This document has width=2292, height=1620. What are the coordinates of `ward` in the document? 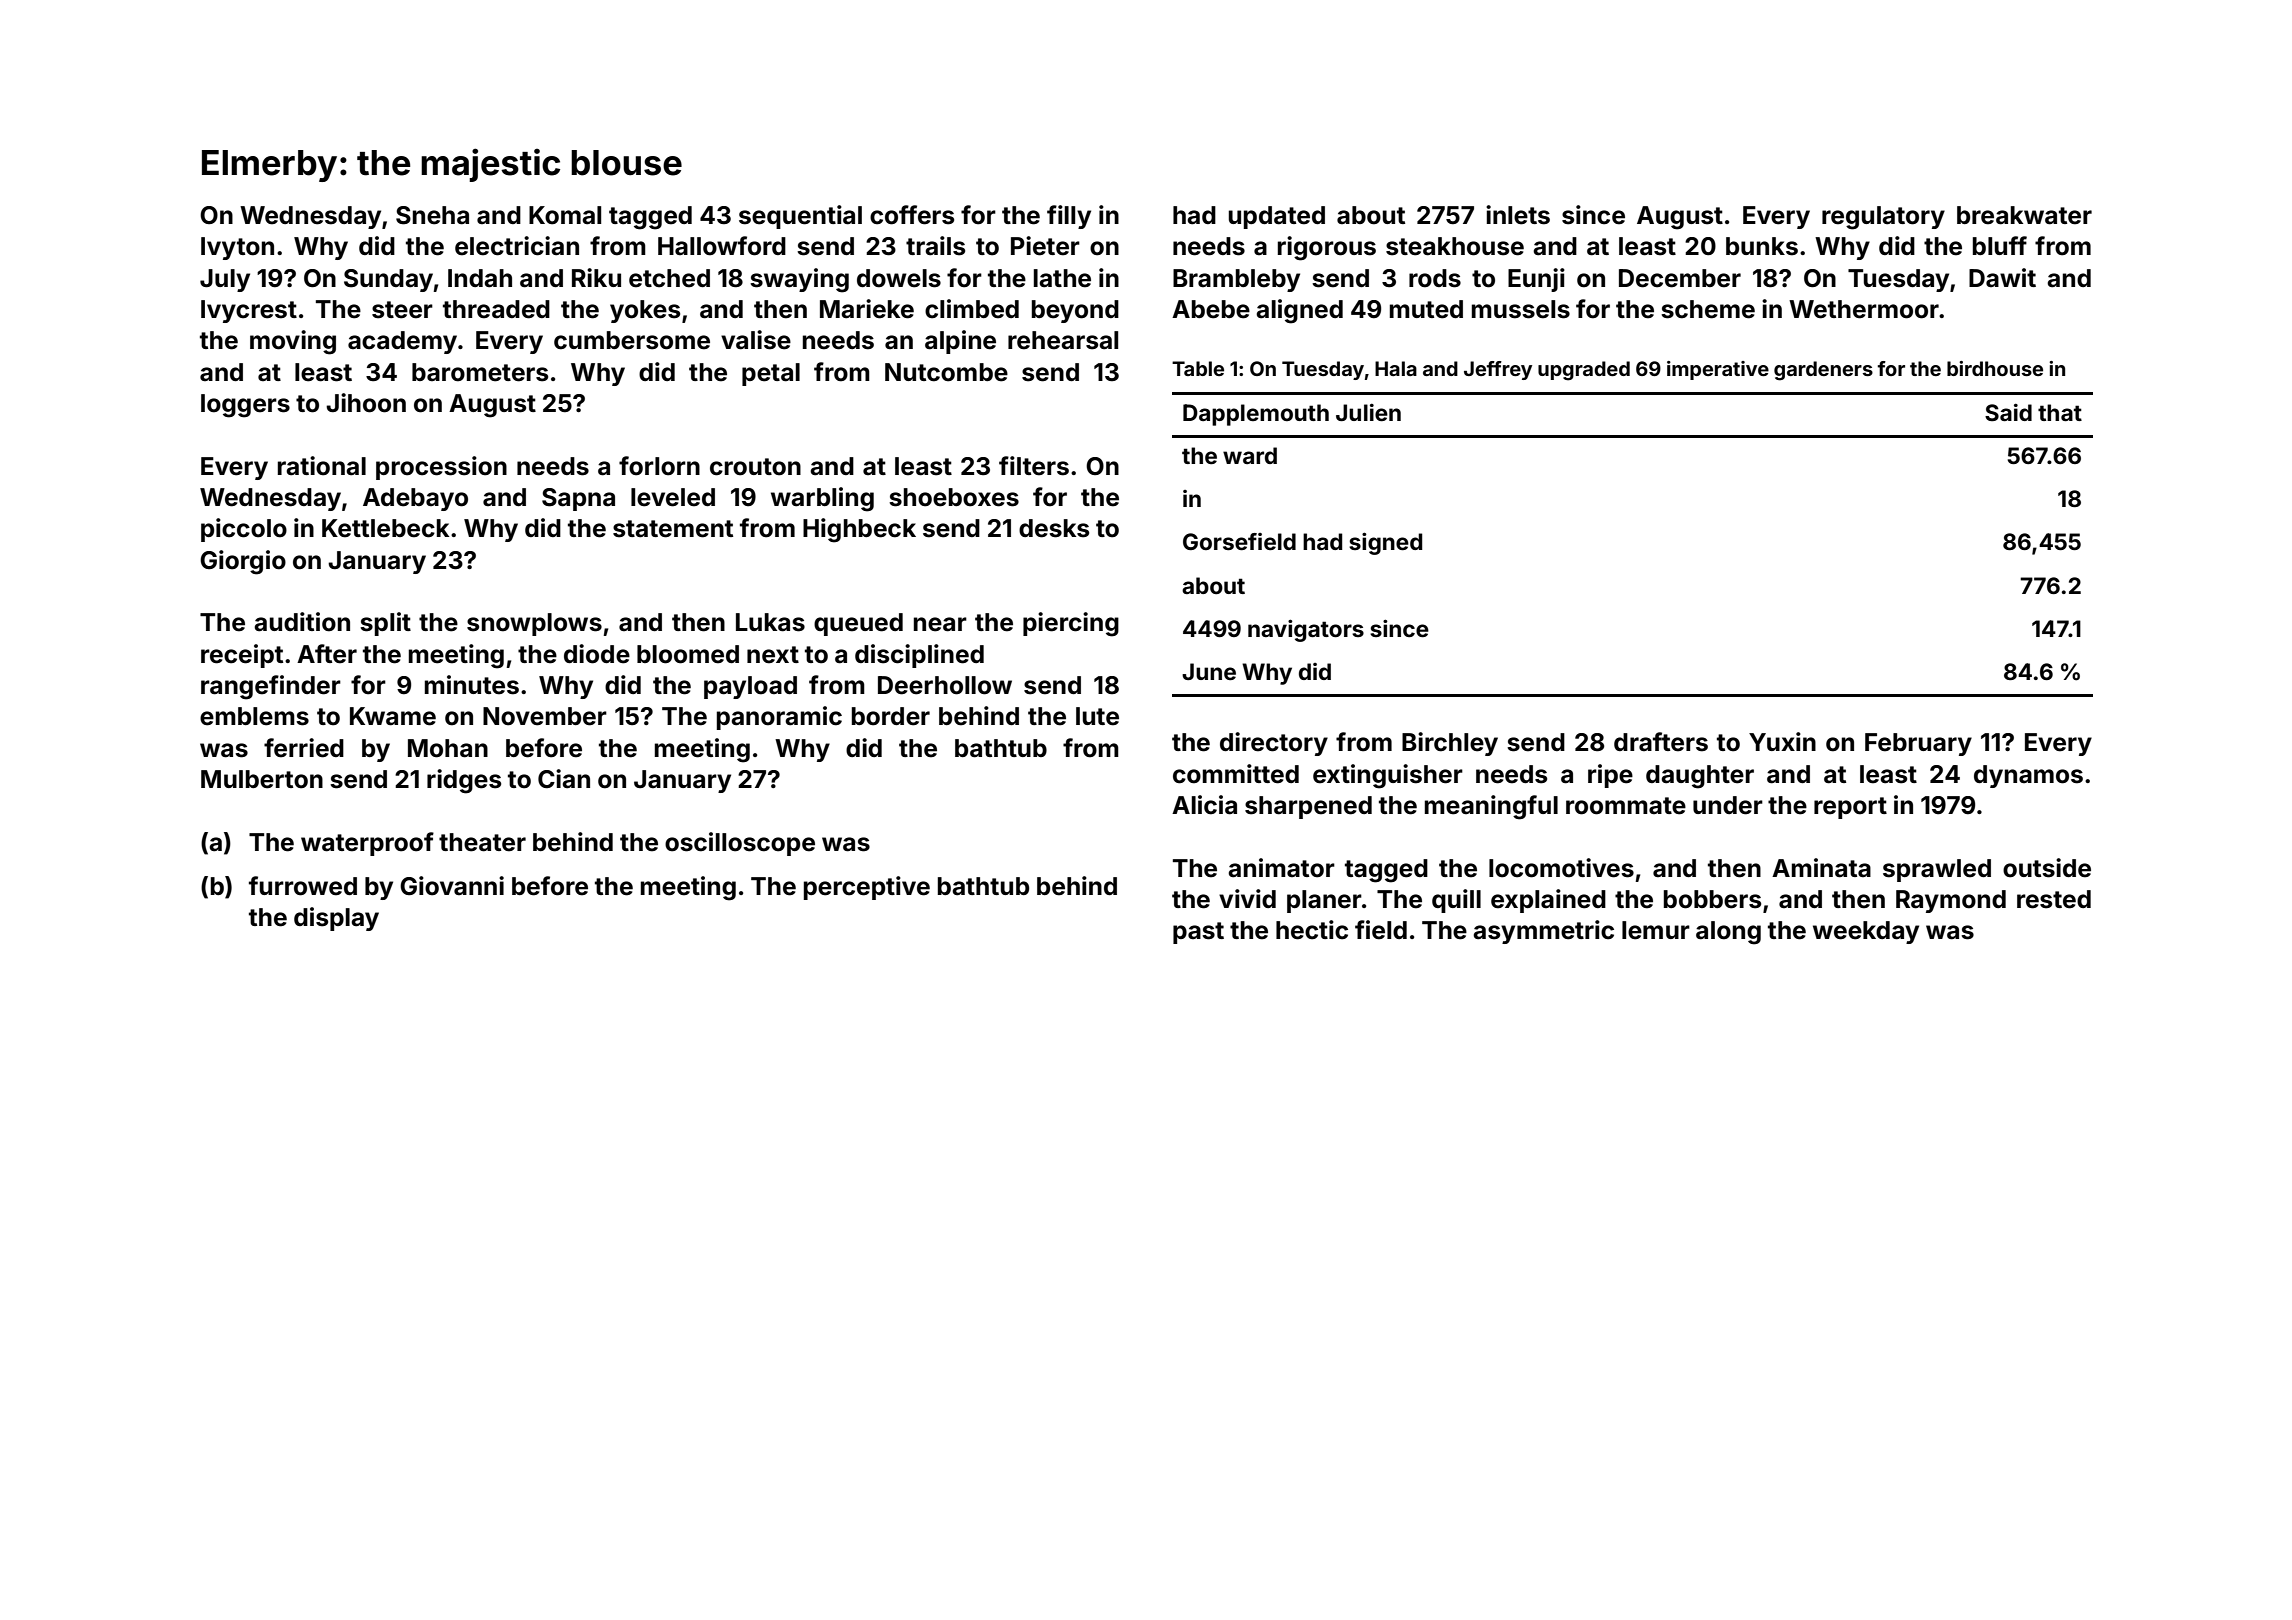 It's located at (1250, 455).
